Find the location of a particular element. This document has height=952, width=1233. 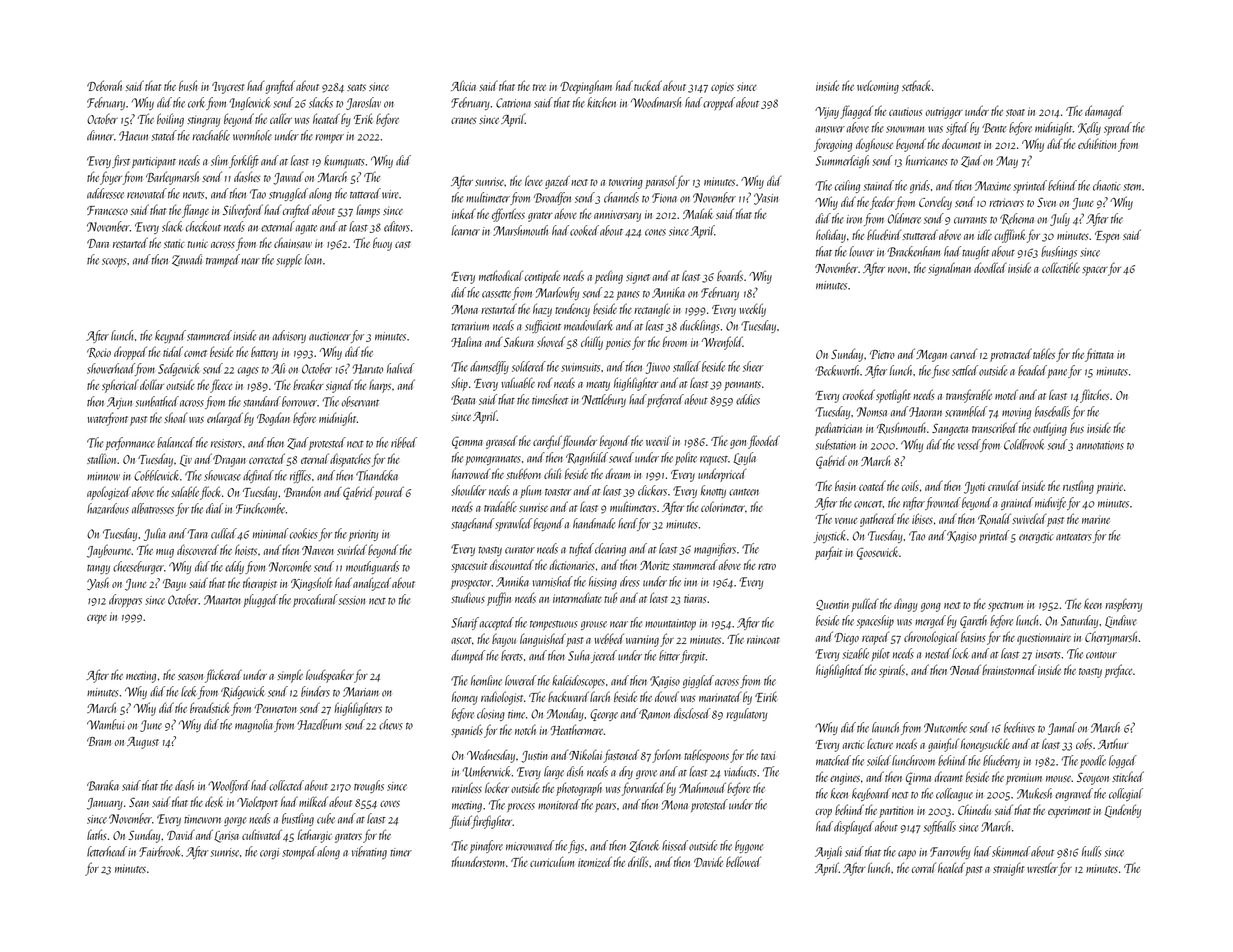

damaged is located at coordinates (1104, 112).
